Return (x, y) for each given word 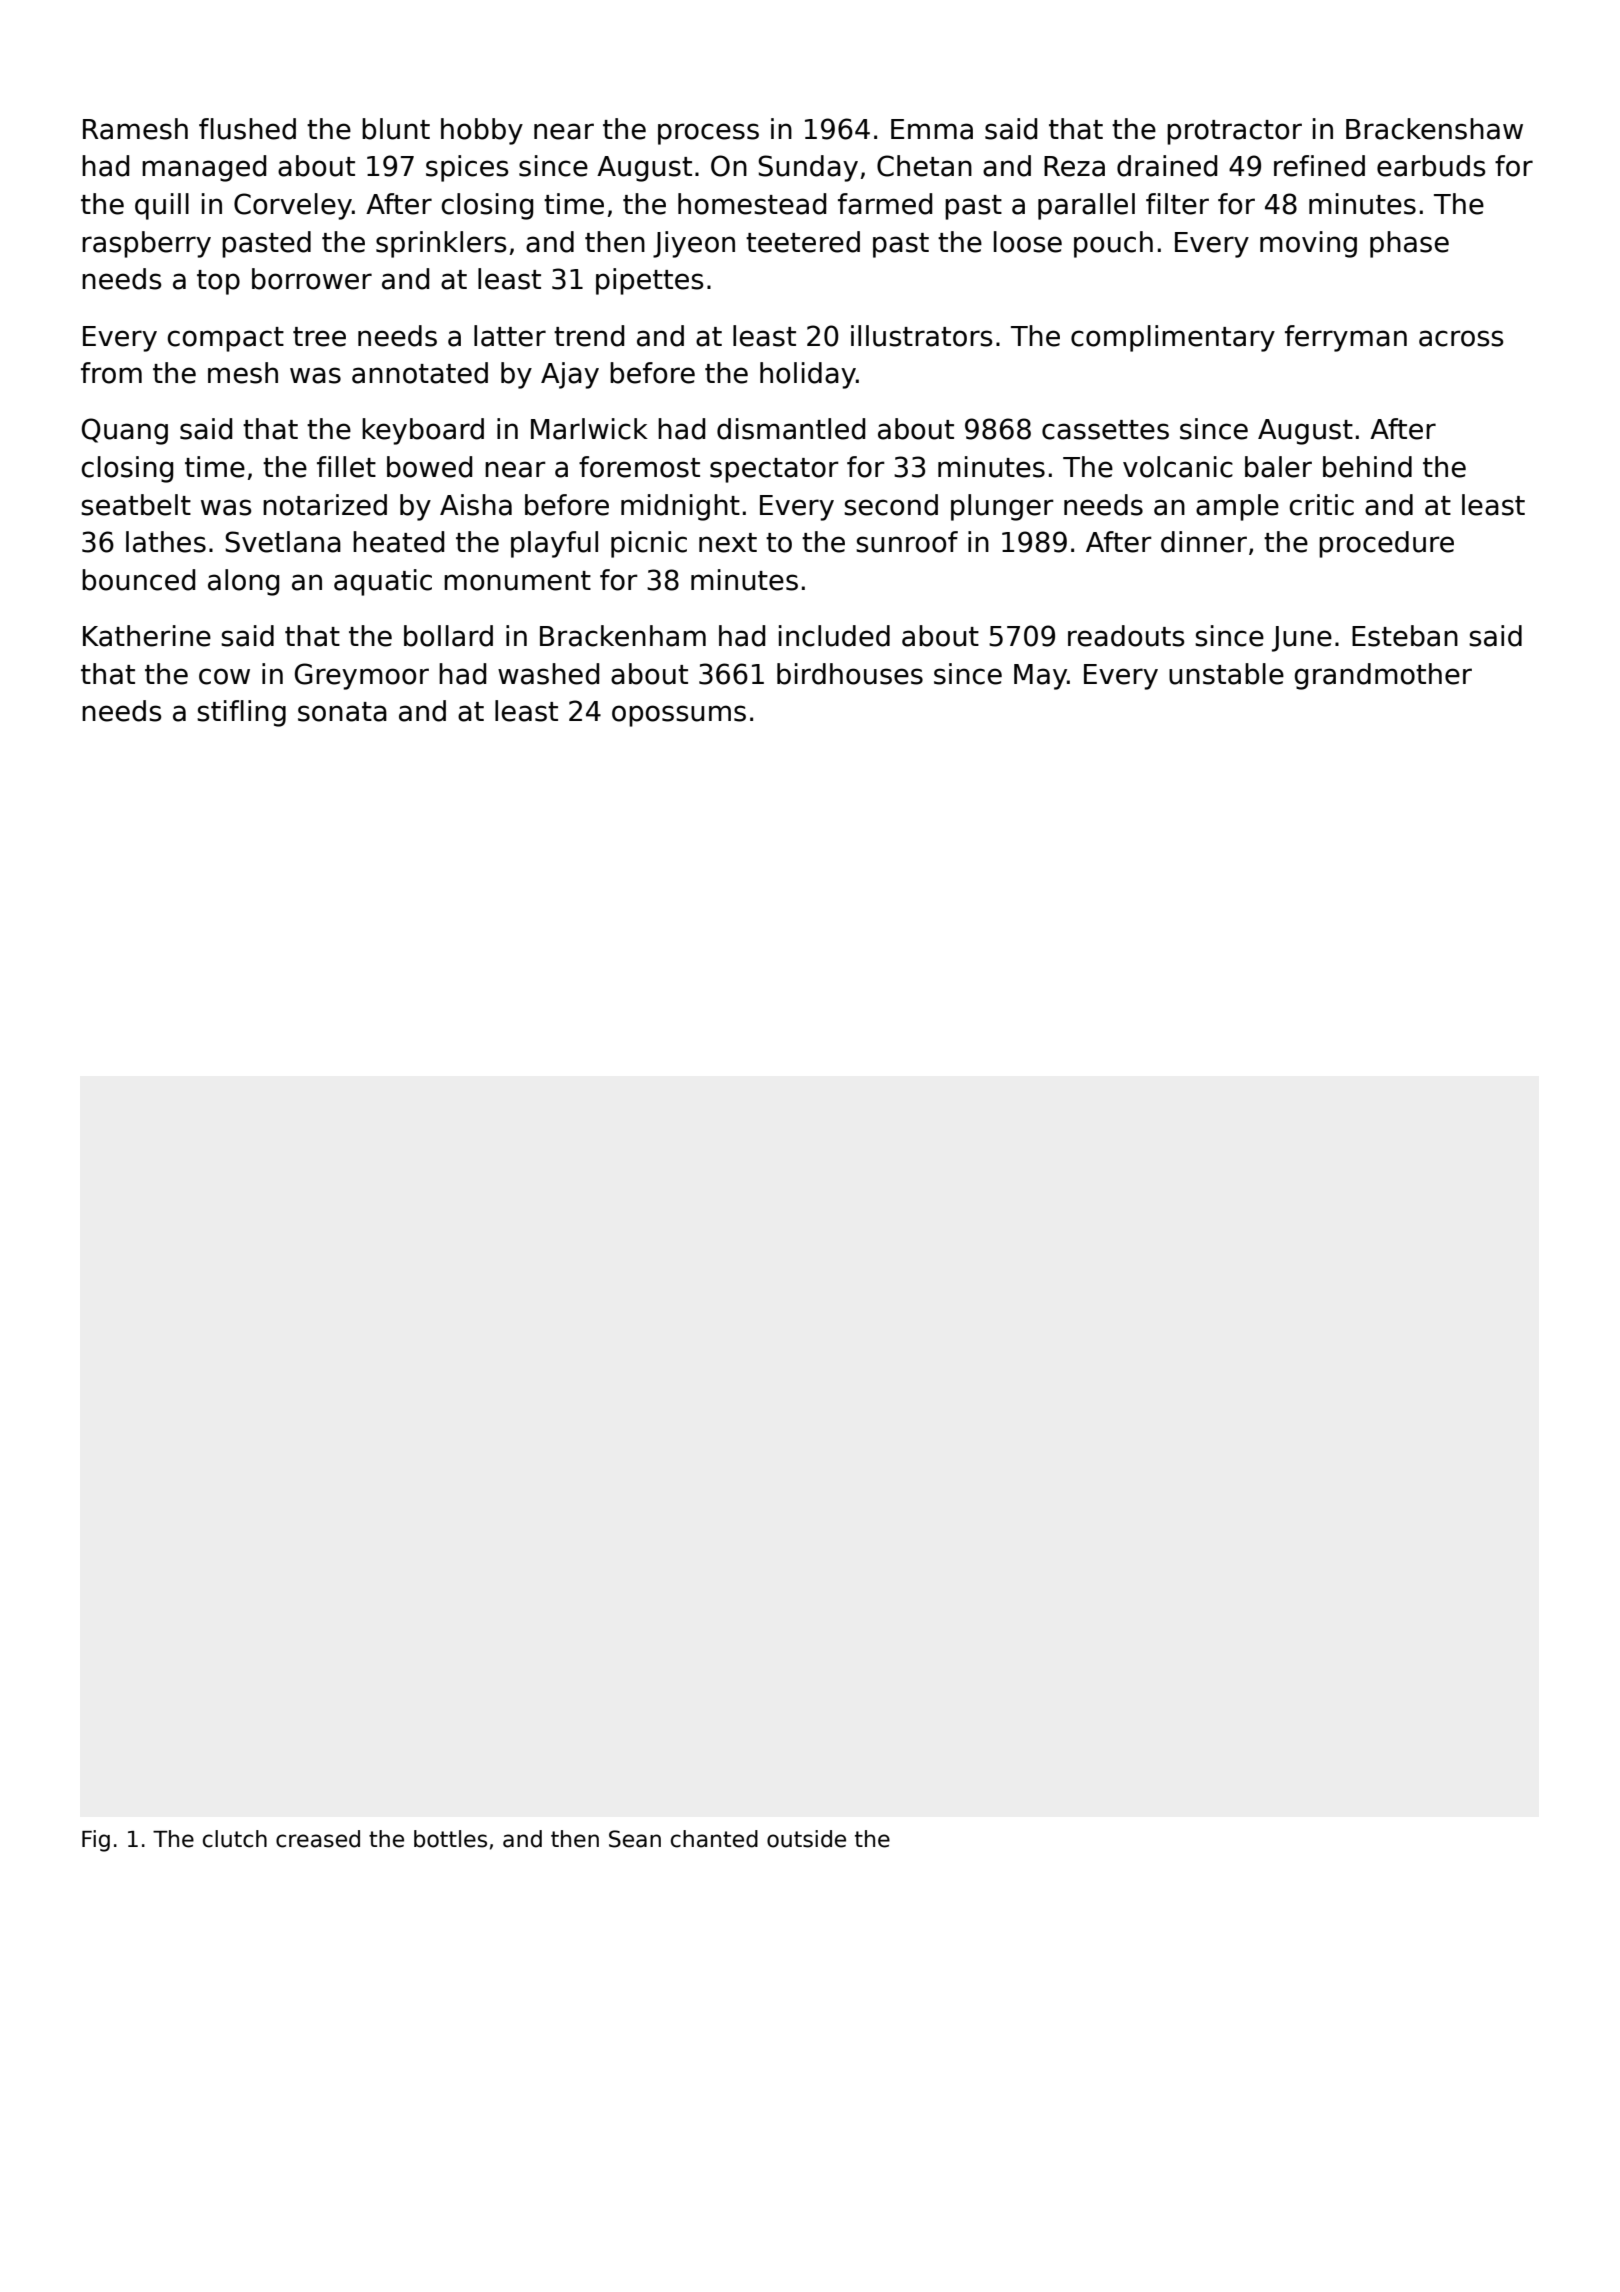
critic (1321, 505)
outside (806, 1839)
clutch (235, 1839)
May (1040, 677)
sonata (342, 712)
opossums (679, 716)
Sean (635, 1839)
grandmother (1383, 676)
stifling (241, 713)
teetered (803, 242)
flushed (247, 129)
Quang (125, 431)
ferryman (1346, 338)
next (728, 543)
